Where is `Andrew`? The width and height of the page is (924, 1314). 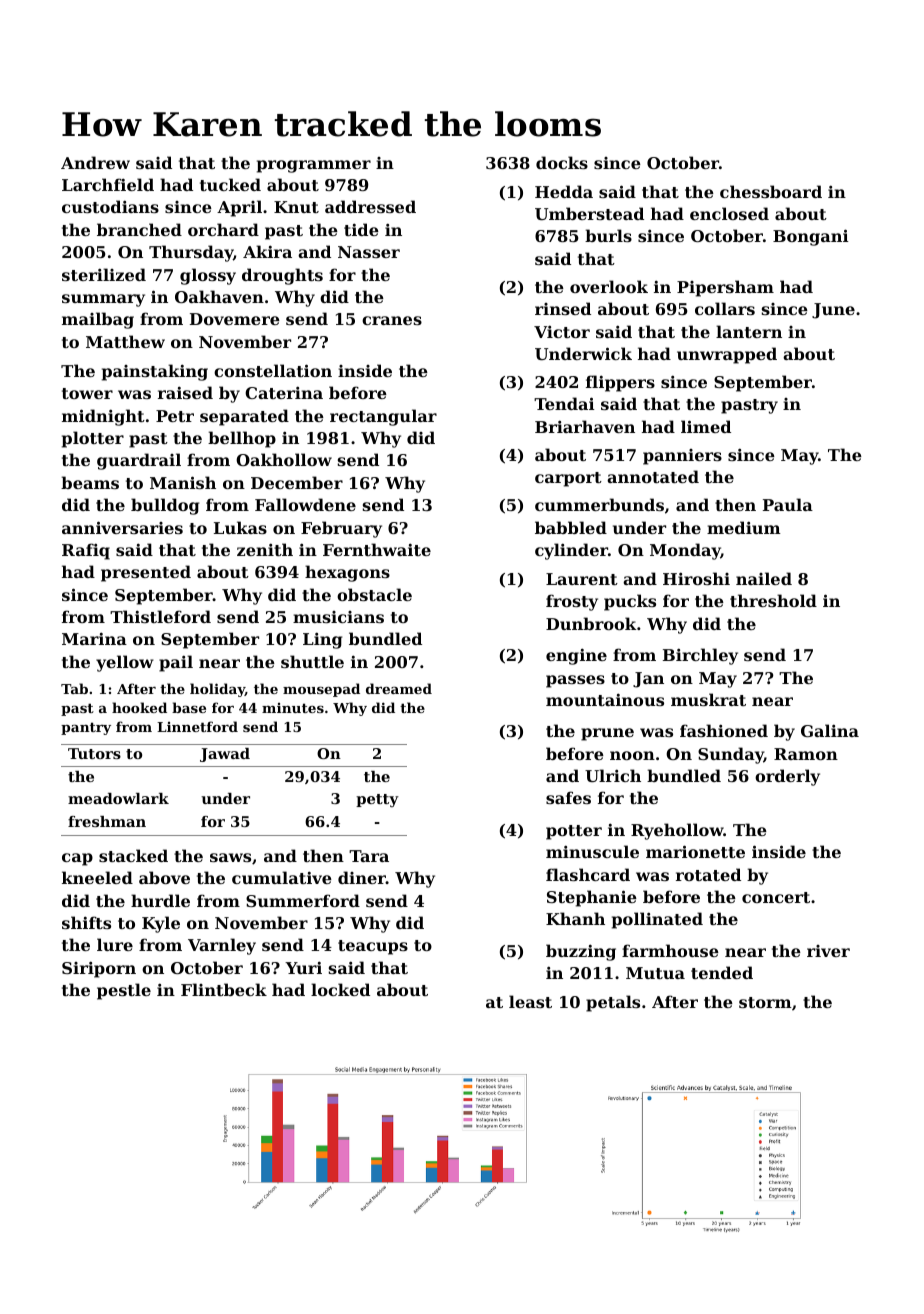 Andrew is located at coordinates (95, 162).
